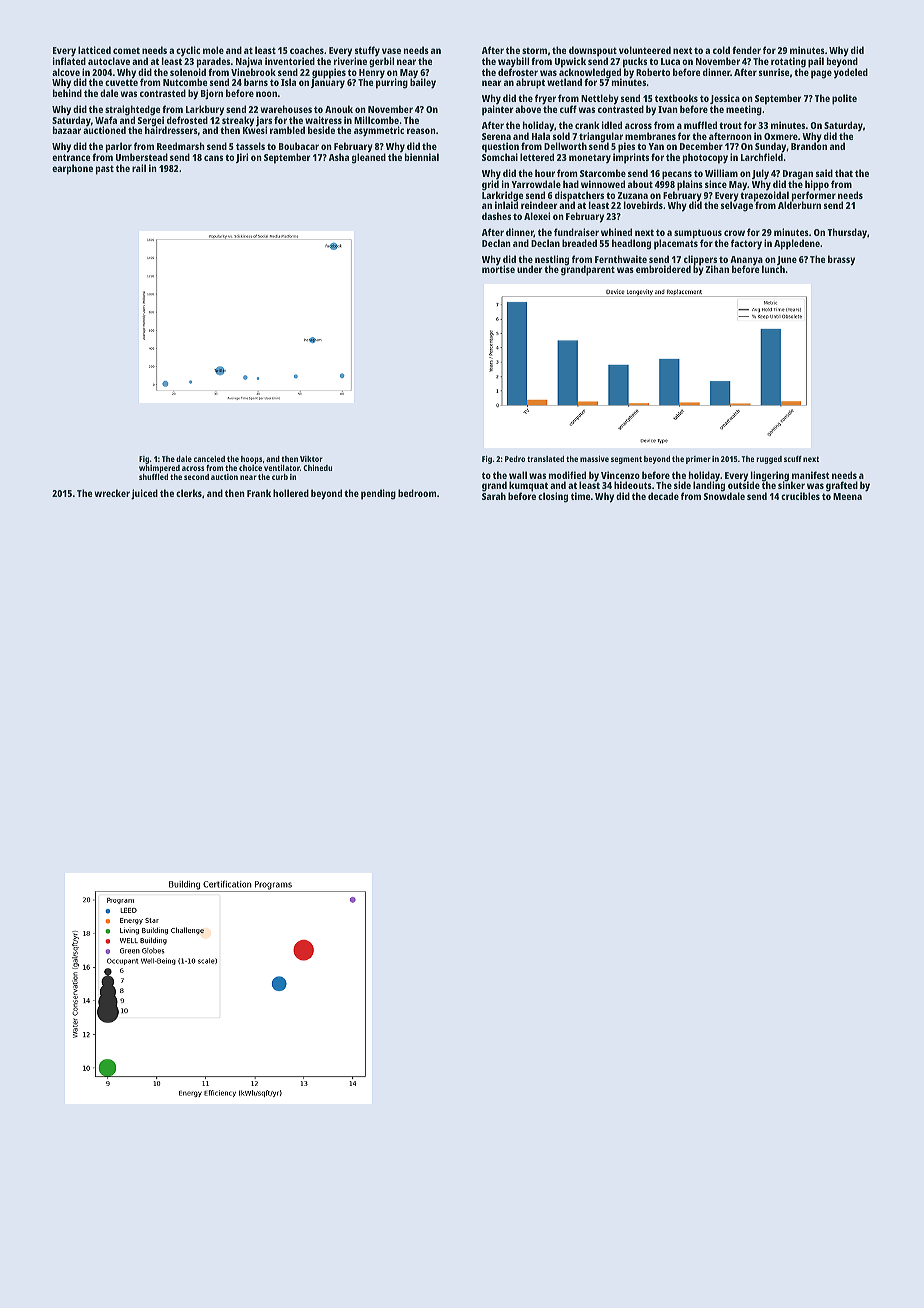  Describe the element at coordinates (209, 459) in the screenshot. I see `canceled` at that location.
